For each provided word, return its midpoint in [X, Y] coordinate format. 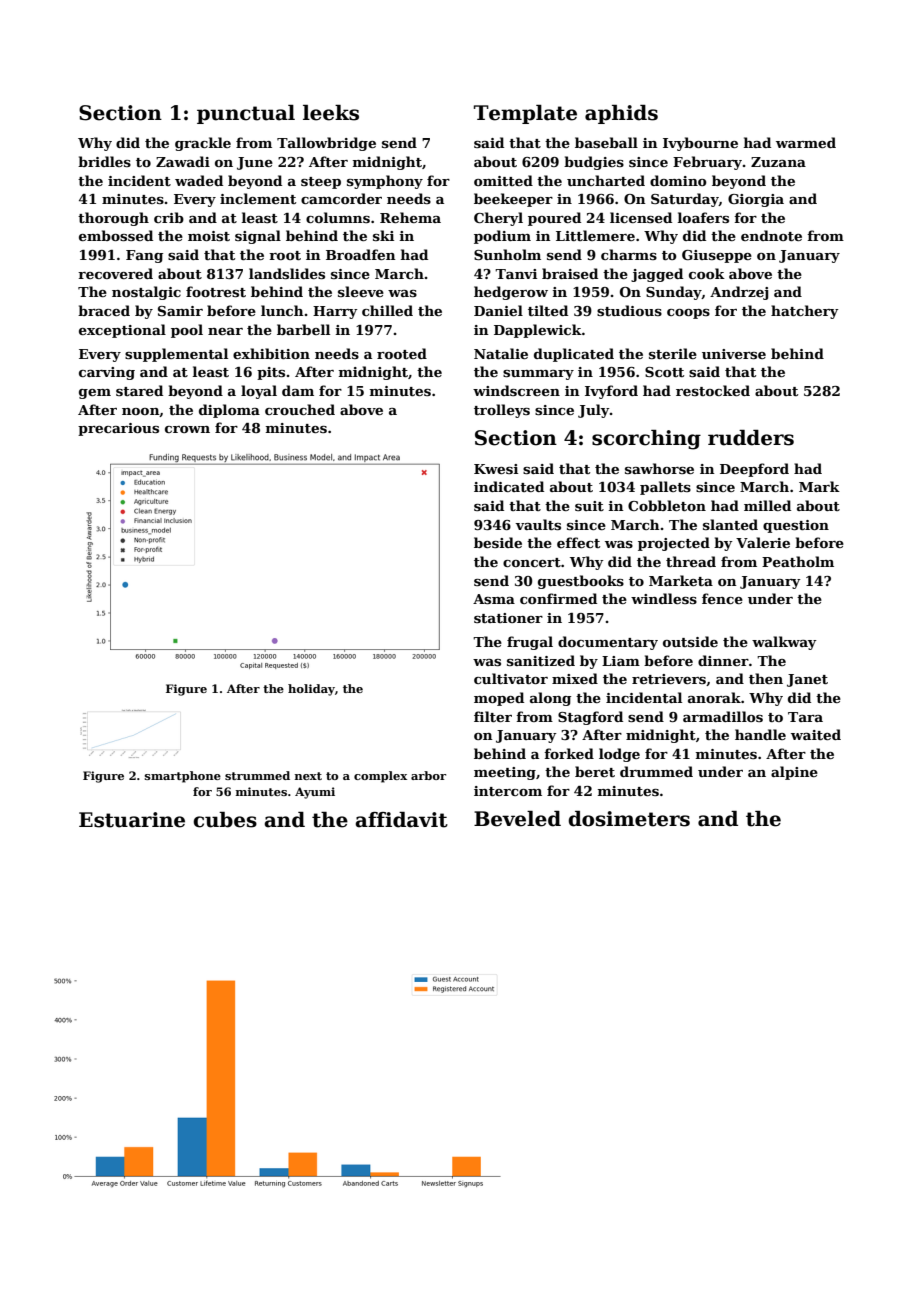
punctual [246, 114]
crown [187, 429]
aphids [621, 114]
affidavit [402, 820]
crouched [300, 409]
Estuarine [132, 820]
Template [525, 114]
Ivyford [611, 392]
